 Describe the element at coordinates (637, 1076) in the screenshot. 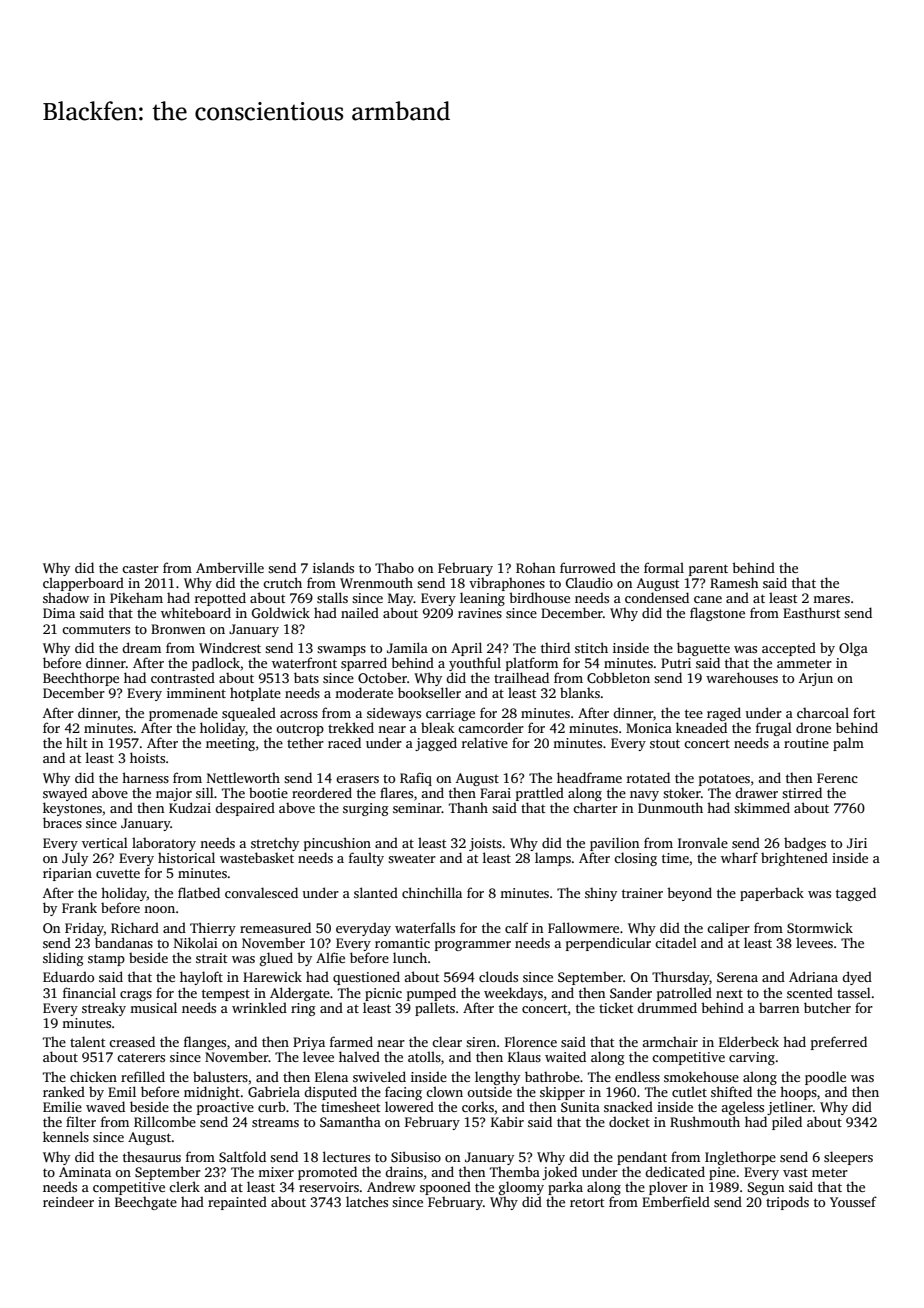

I see `endless` at that location.
